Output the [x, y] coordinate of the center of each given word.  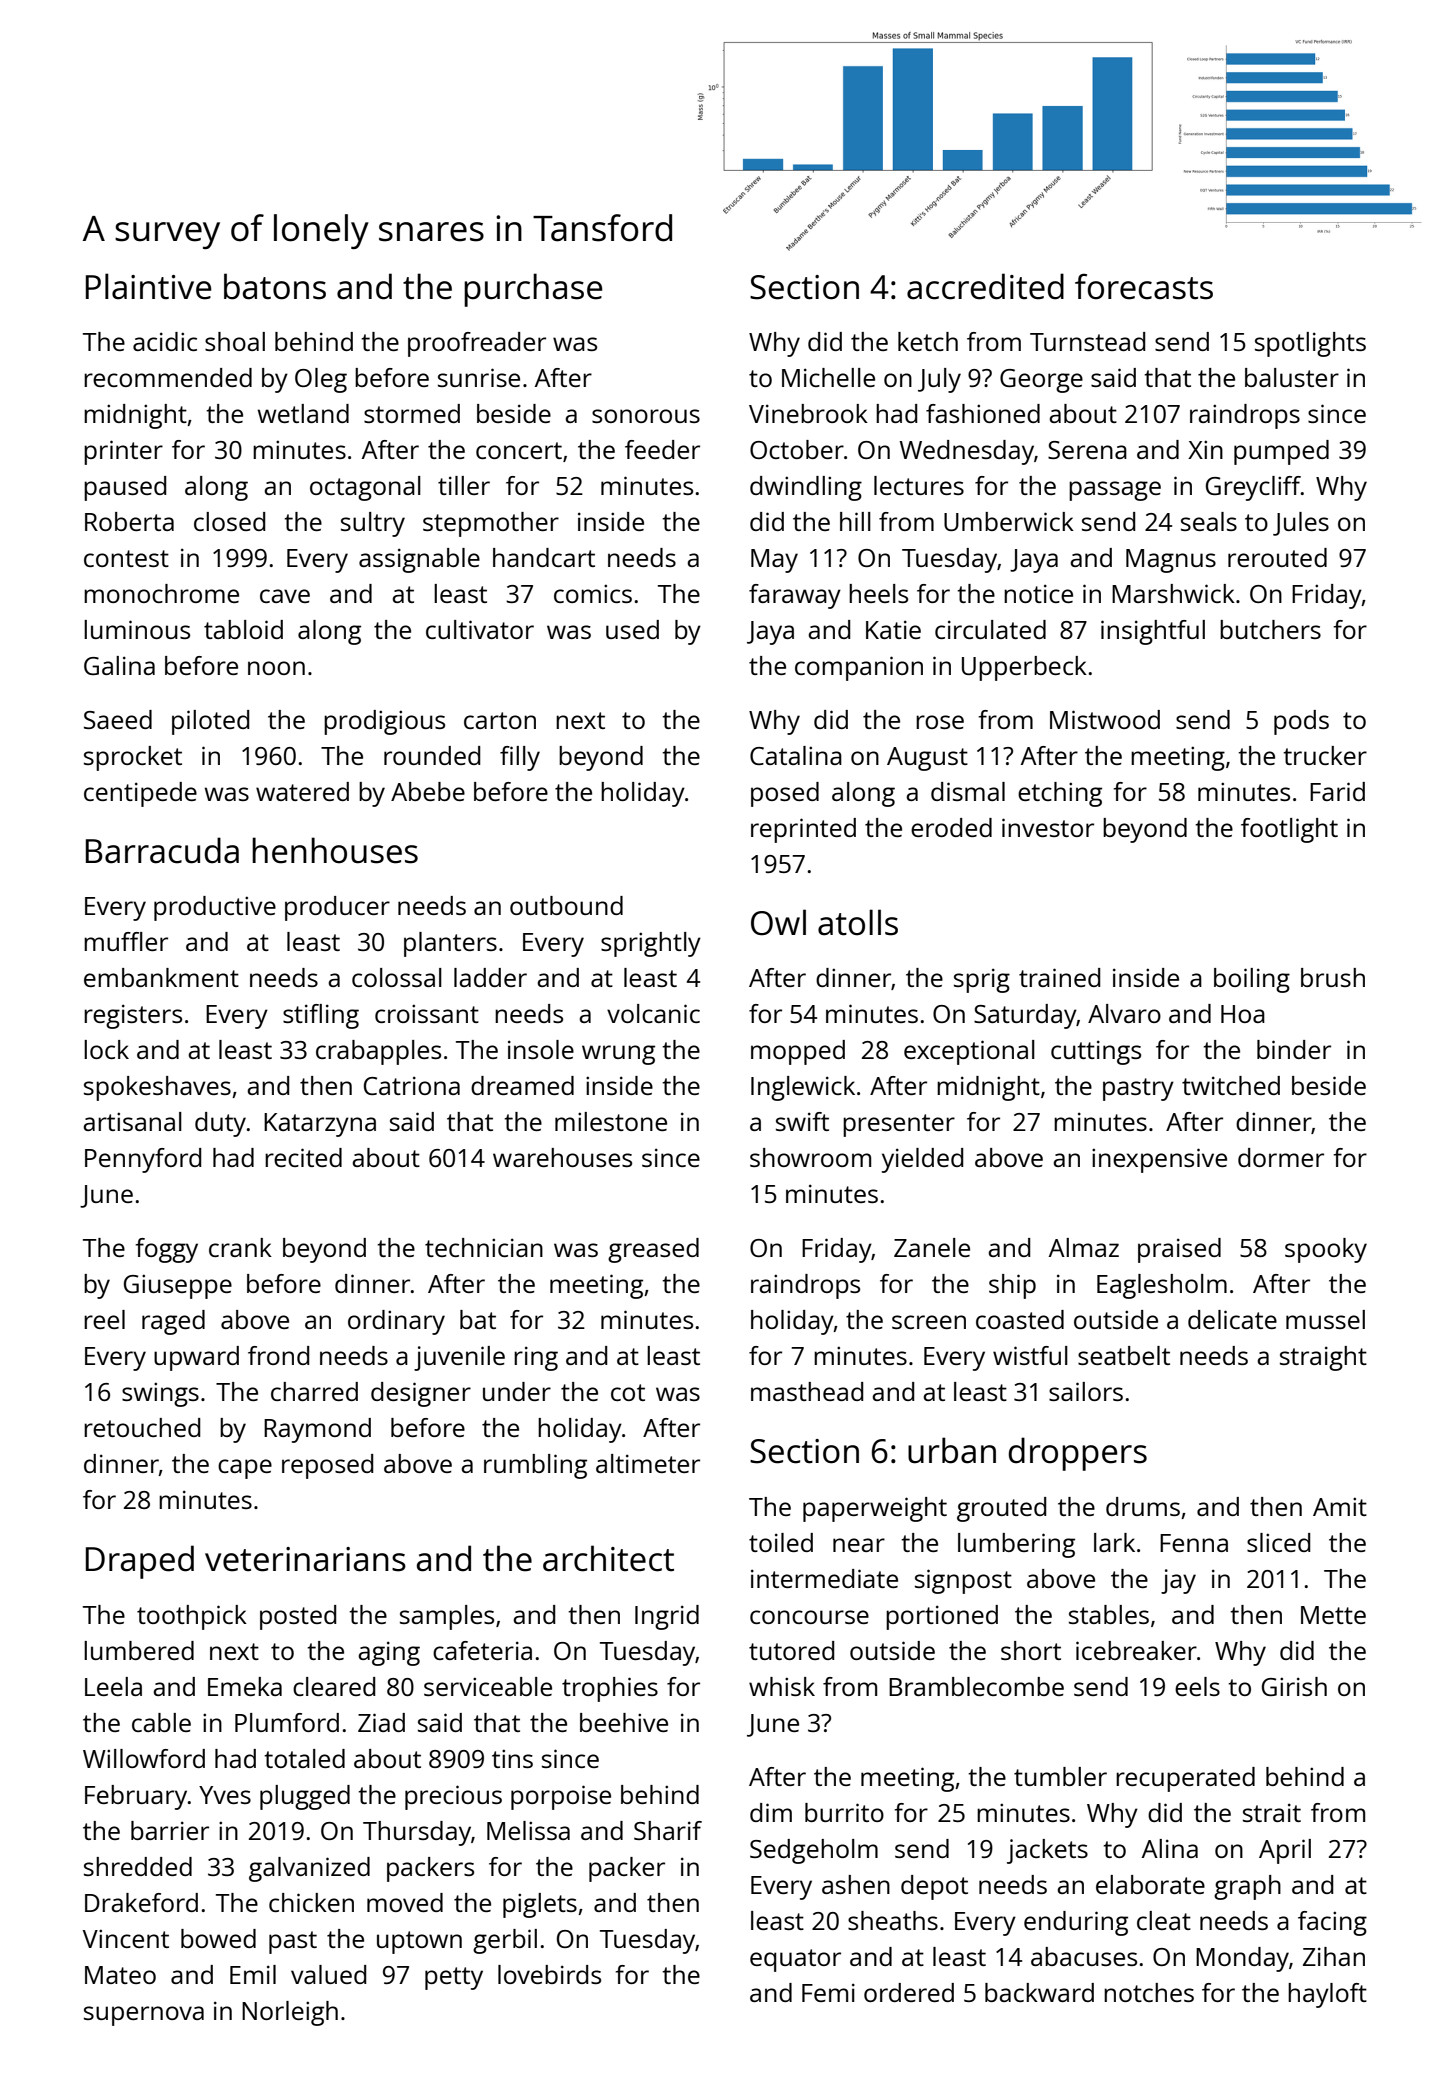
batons [275, 286]
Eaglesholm [1162, 1286]
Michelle [828, 377]
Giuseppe [178, 1286]
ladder [490, 977]
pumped [1281, 452]
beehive [624, 1722]
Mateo [120, 1975]
